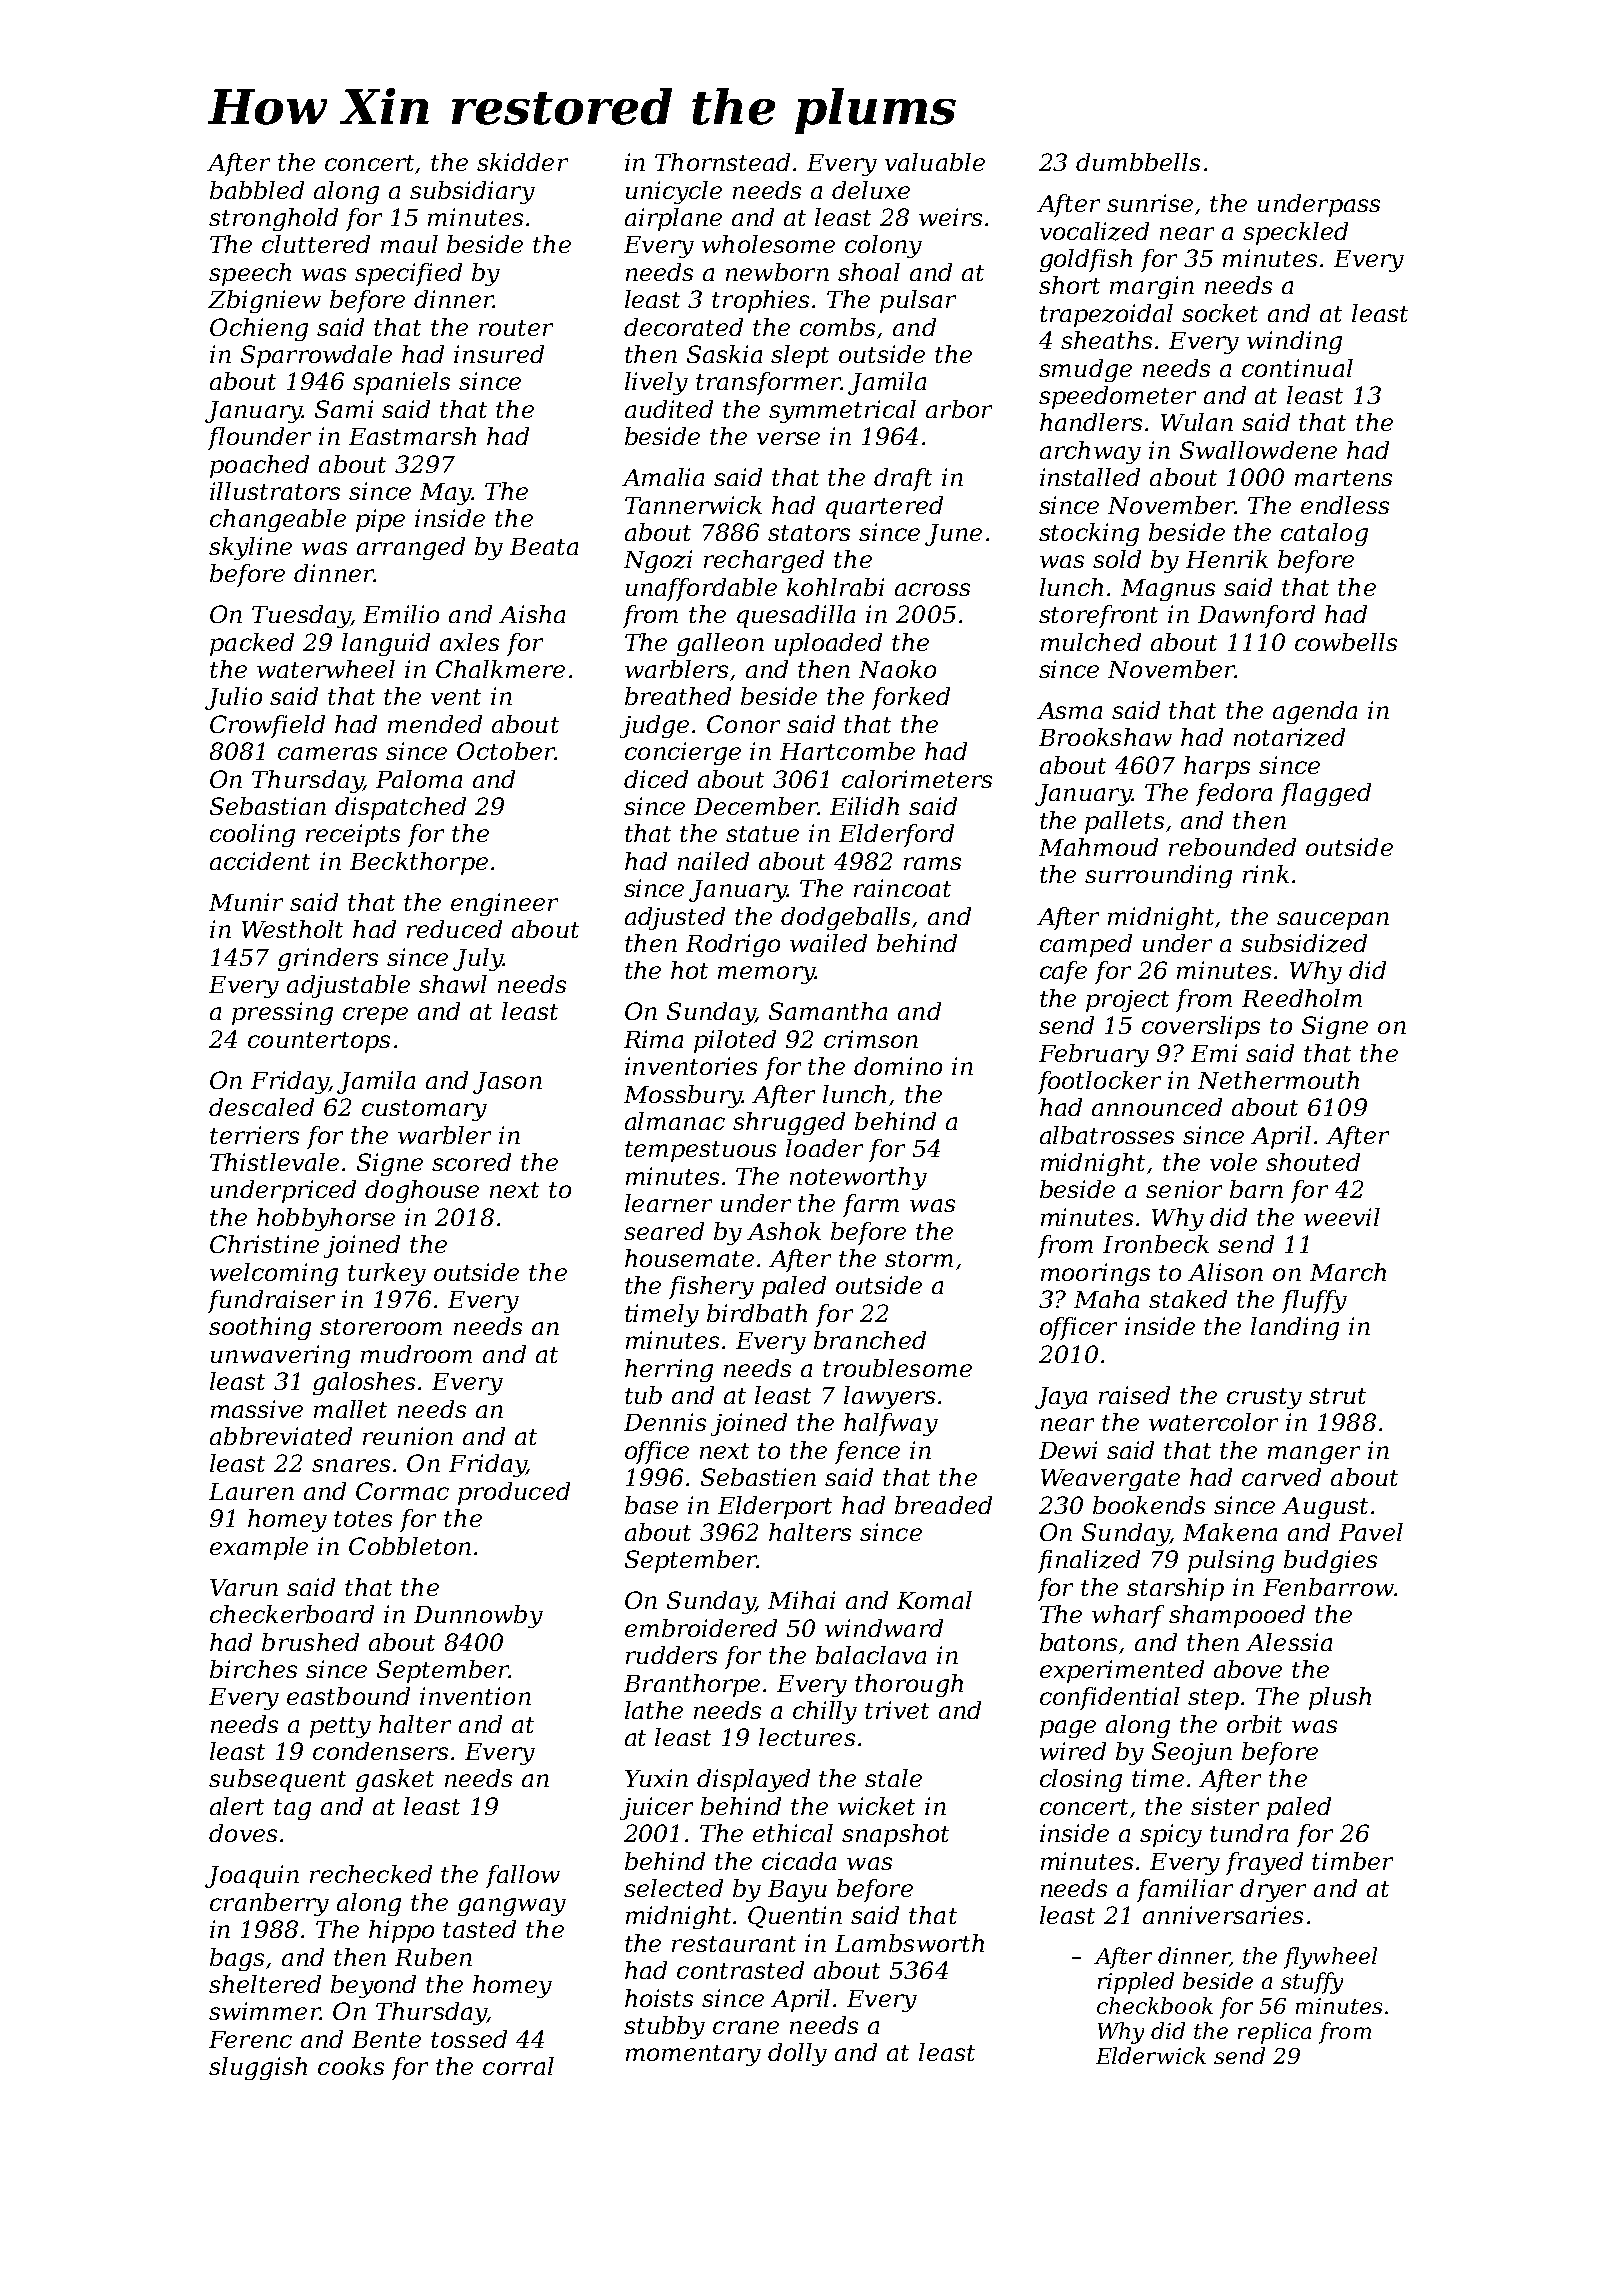 Image resolution: width=1620 pixels, height=2292 pixels. I want to click on sluggish, so click(258, 2068).
